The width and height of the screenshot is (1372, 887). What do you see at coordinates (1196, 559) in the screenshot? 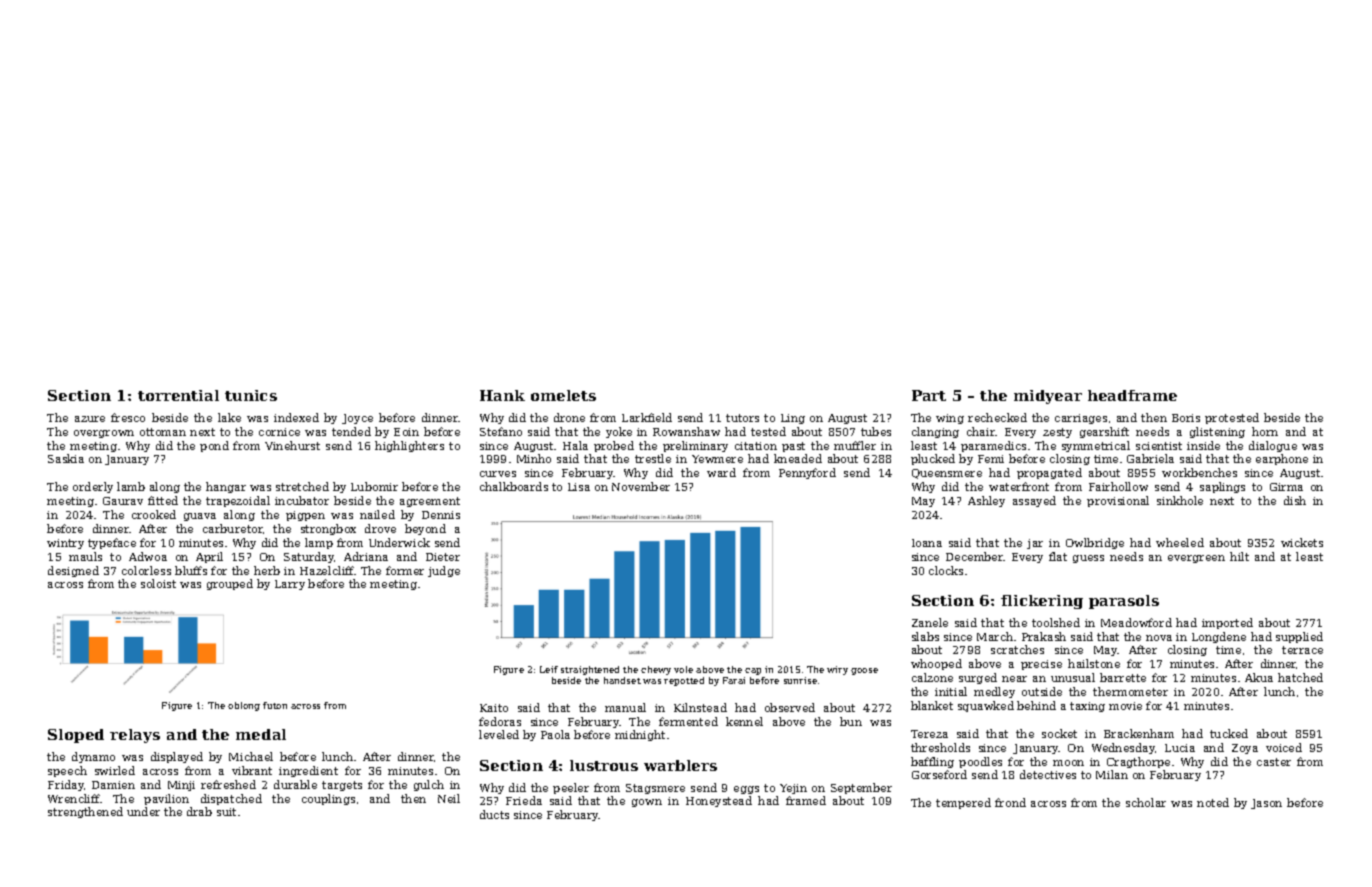
I see `evergreen` at bounding box center [1196, 559].
